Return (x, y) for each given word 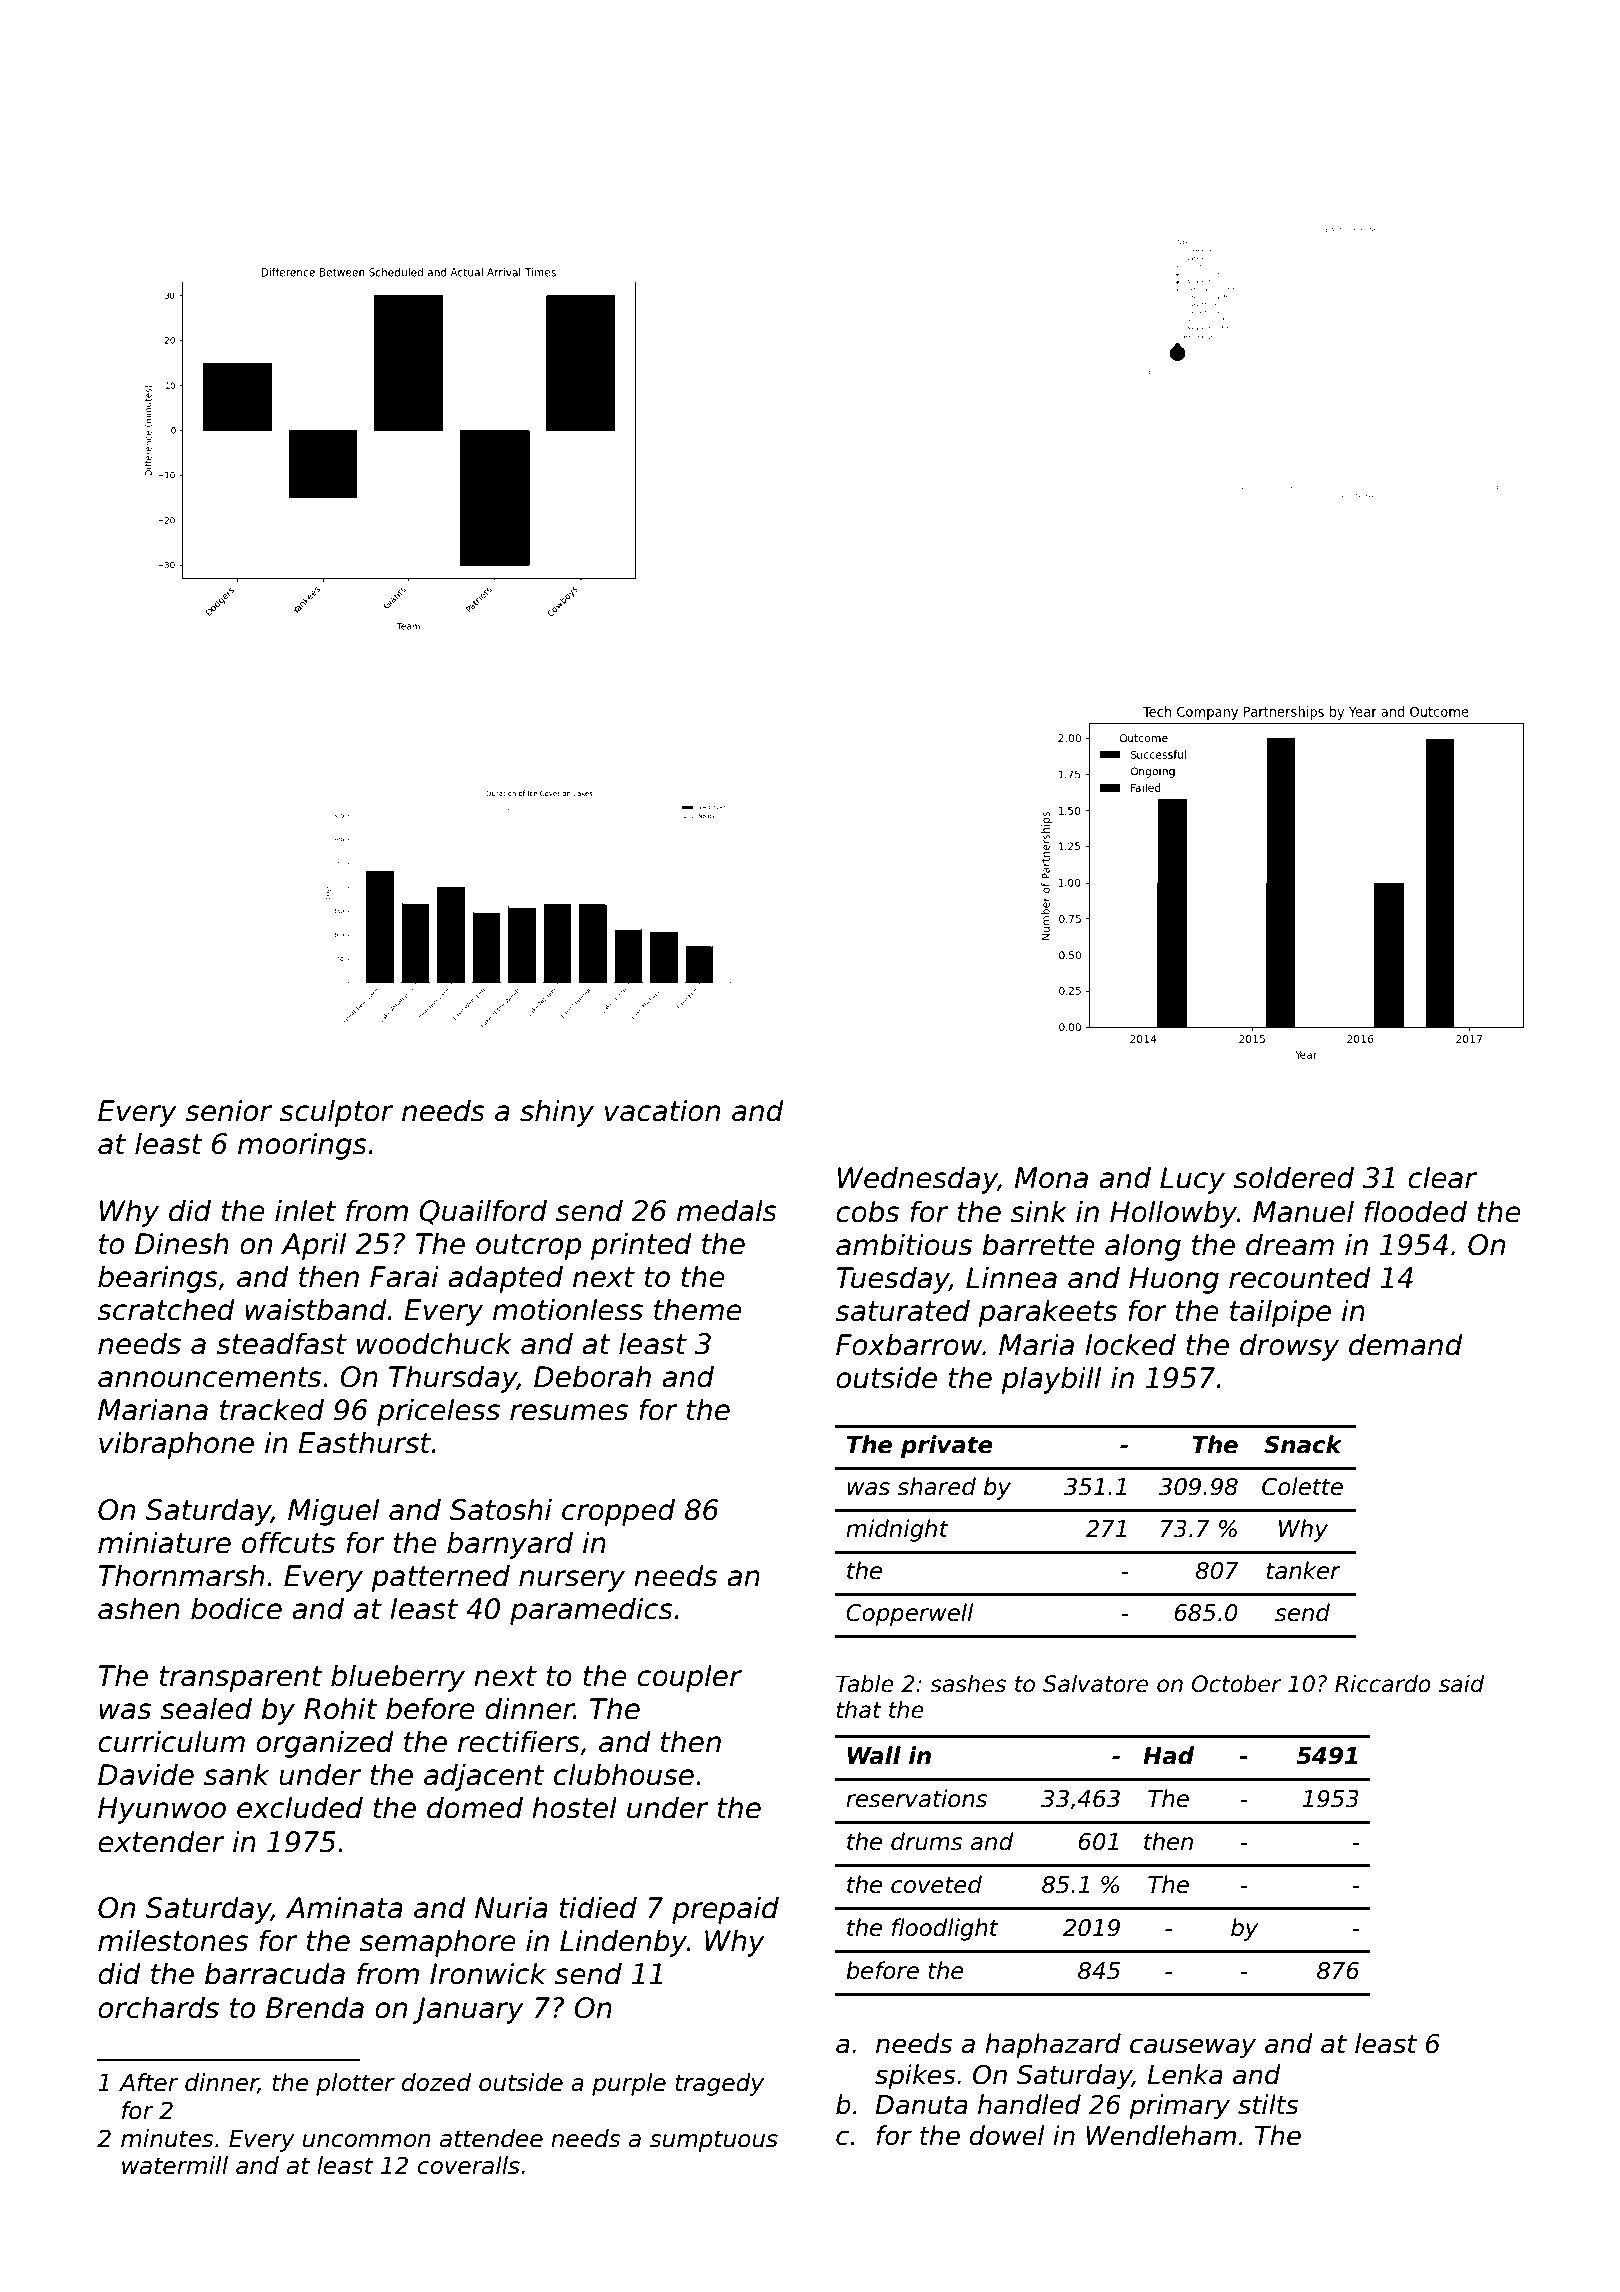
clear (1442, 1177)
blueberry (398, 1678)
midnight (897, 1530)
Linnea (1011, 1277)
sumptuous (714, 2141)
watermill (175, 2165)
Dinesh (182, 1243)
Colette (1302, 1486)
